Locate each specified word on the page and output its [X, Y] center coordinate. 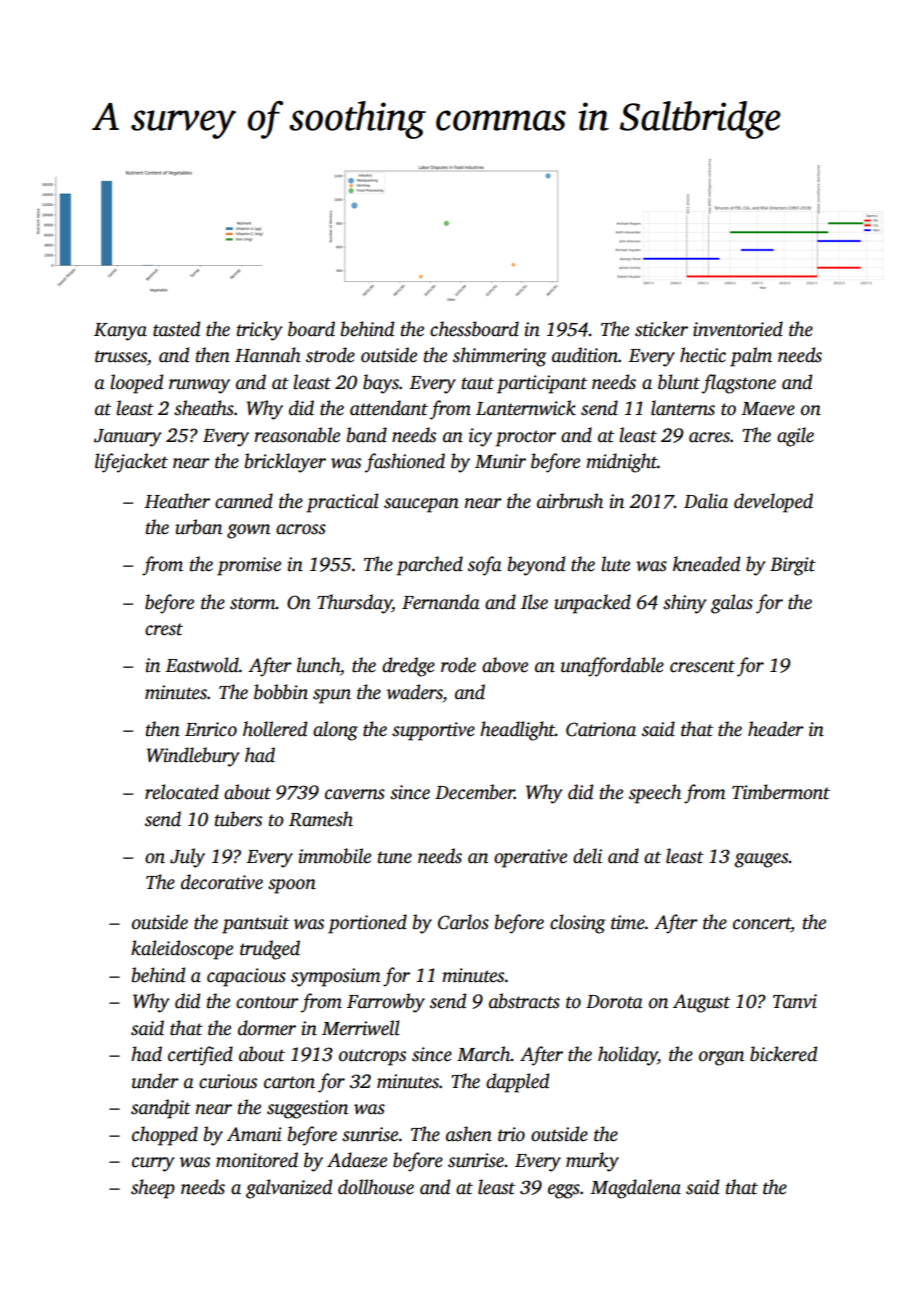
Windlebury [193, 757]
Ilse [534, 602]
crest [164, 629]
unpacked [592, 604]
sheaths [204, 408]
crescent [702, 666]
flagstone [739, 384]
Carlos [463, 922]
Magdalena [635, 1189]
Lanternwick [526, 408]
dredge [408, 667]
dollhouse [376, 1187]
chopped [165, 1136]
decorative [222, 882]
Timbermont [781, 792]
